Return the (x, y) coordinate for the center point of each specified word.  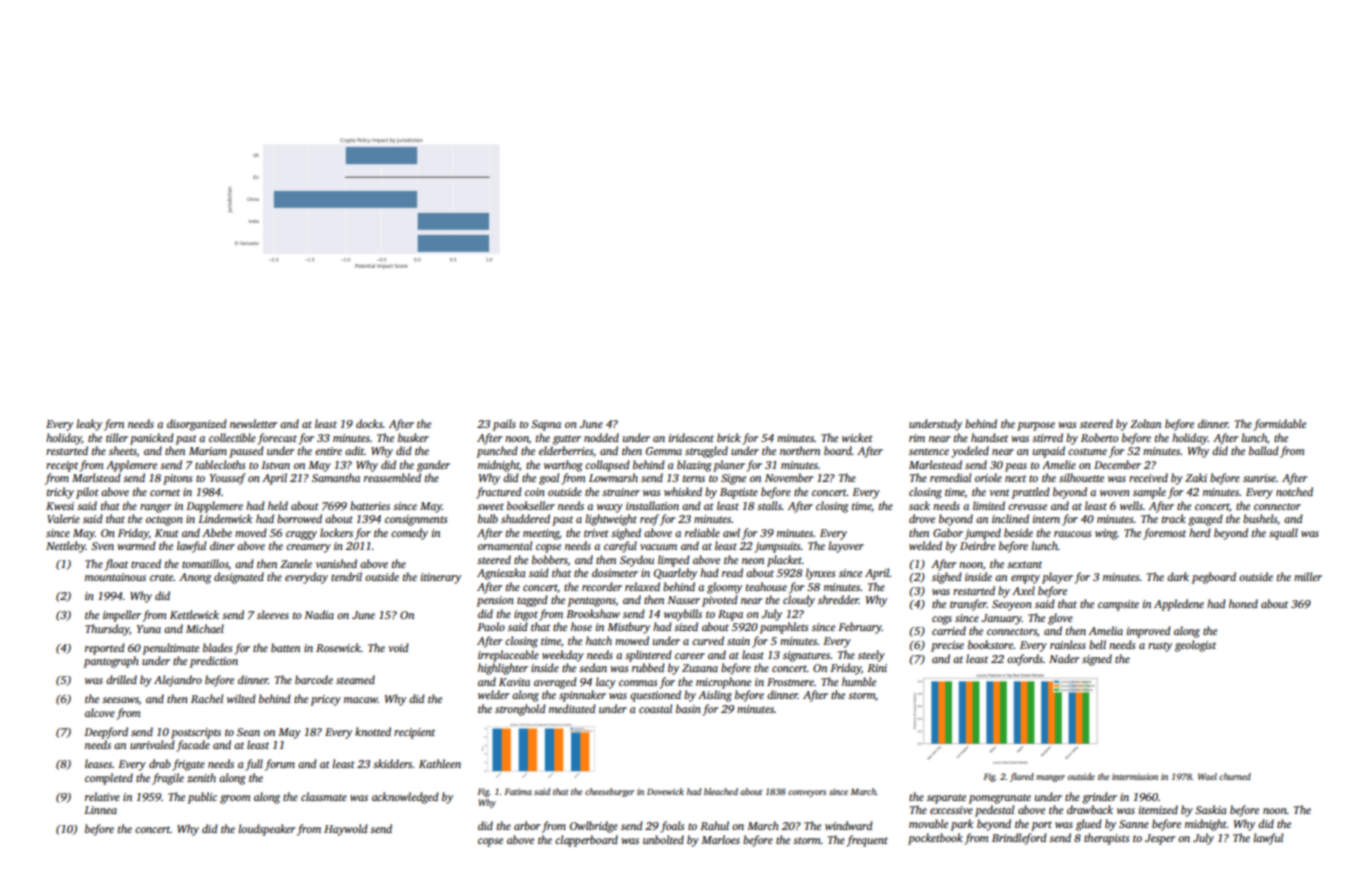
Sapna (546, 425)
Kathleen (440, 763)
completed (109, 779)
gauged (1205, 520)
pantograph (111, 662)
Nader (1064, 658)
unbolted (663, 839)
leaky (89, 425)
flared (1022, 777)
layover (846, 547)
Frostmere (790, 682)
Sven (102, 546)
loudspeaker (267, 830)
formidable (1280, 425)
